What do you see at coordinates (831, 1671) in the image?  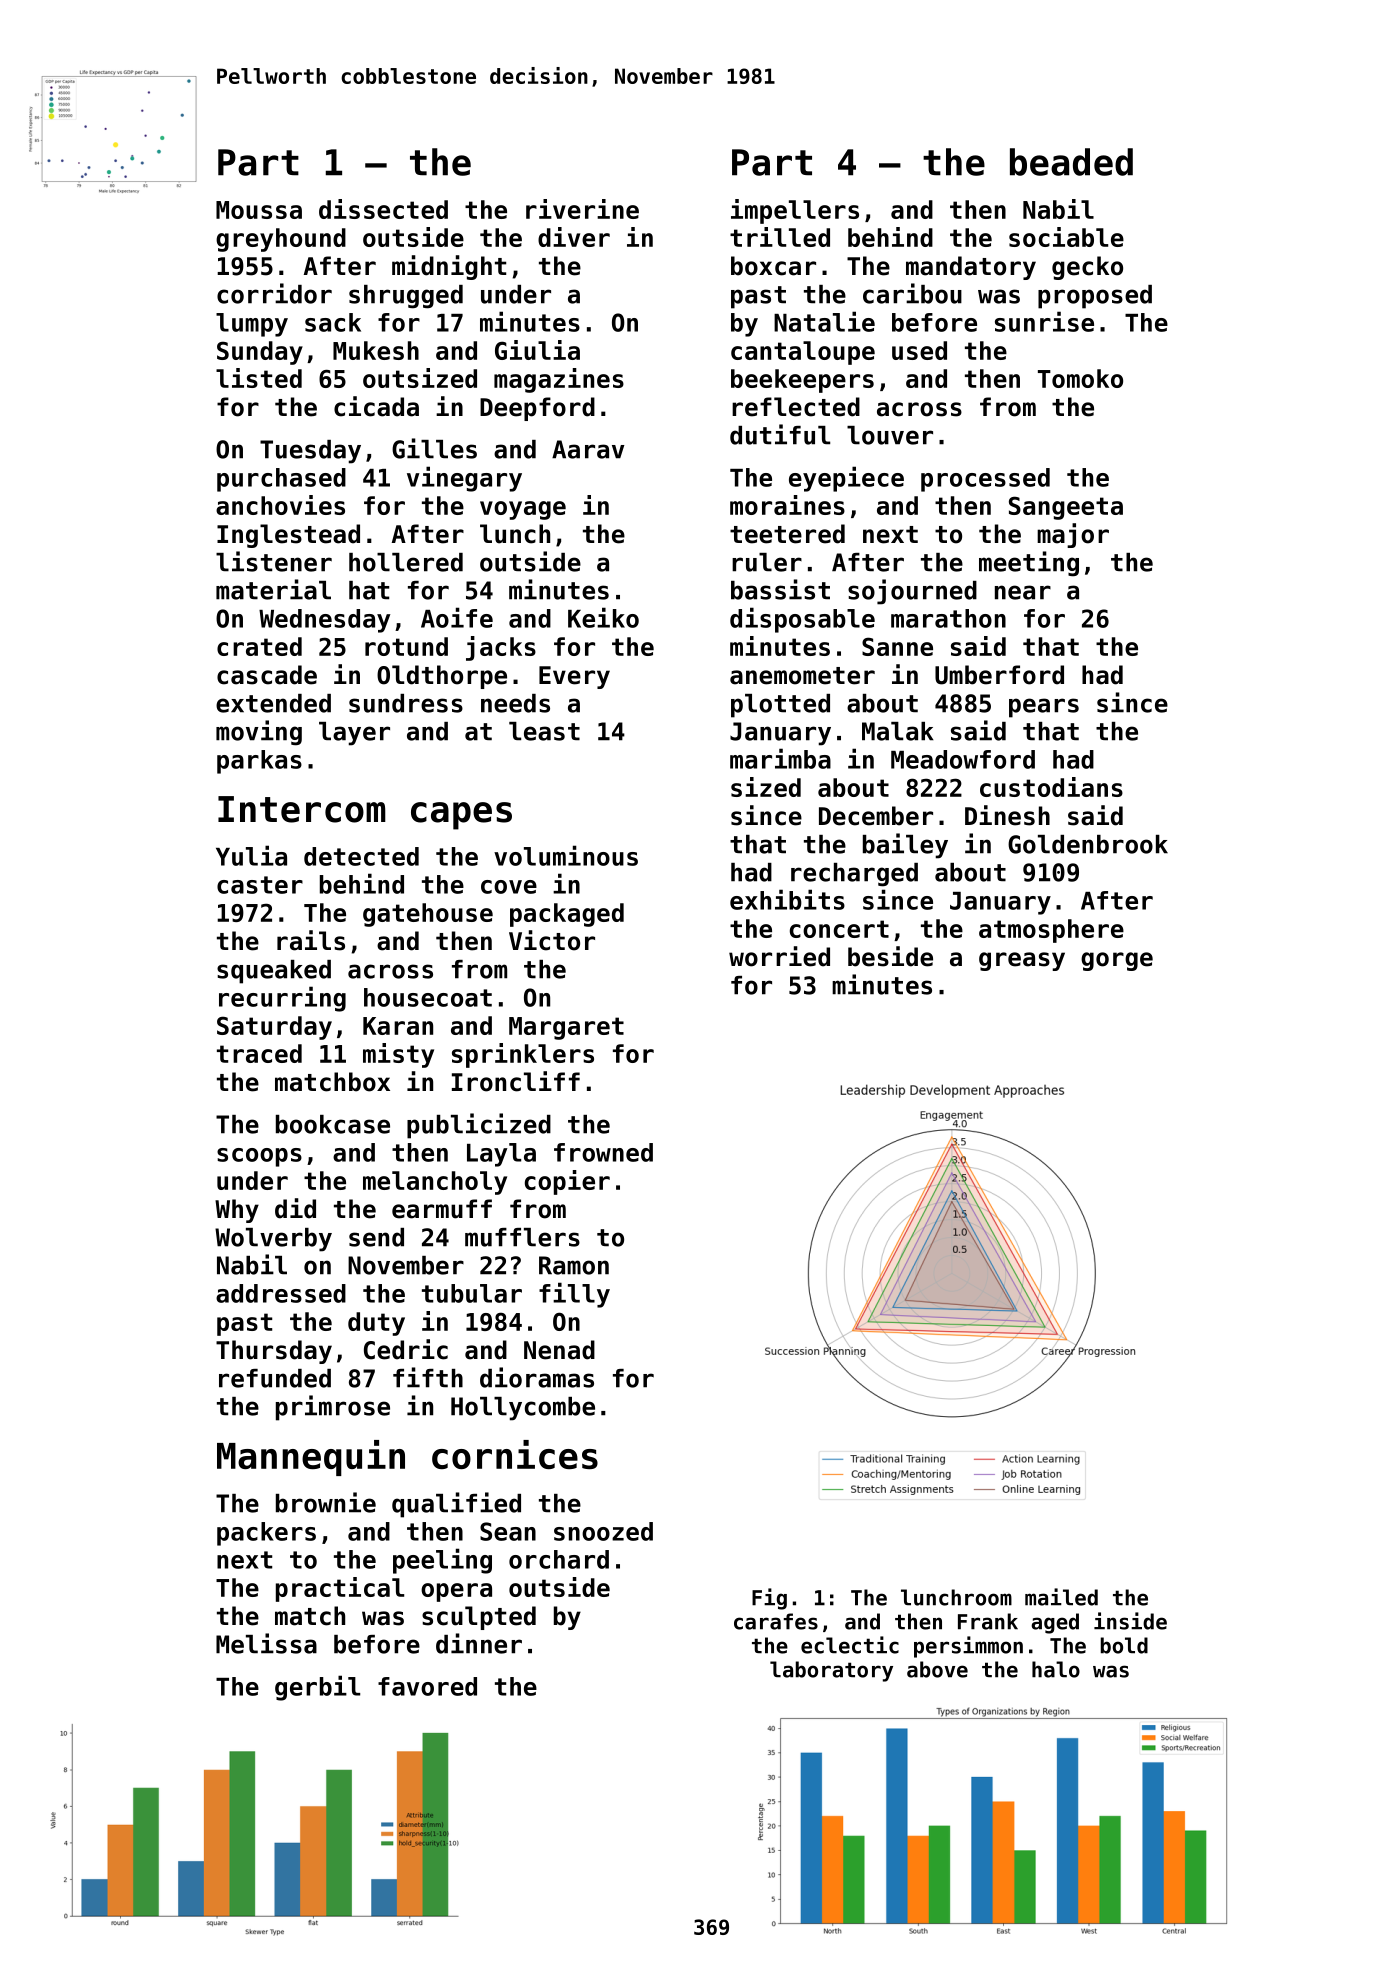 I see `laboratory` at bounding box center [831, 1671].
